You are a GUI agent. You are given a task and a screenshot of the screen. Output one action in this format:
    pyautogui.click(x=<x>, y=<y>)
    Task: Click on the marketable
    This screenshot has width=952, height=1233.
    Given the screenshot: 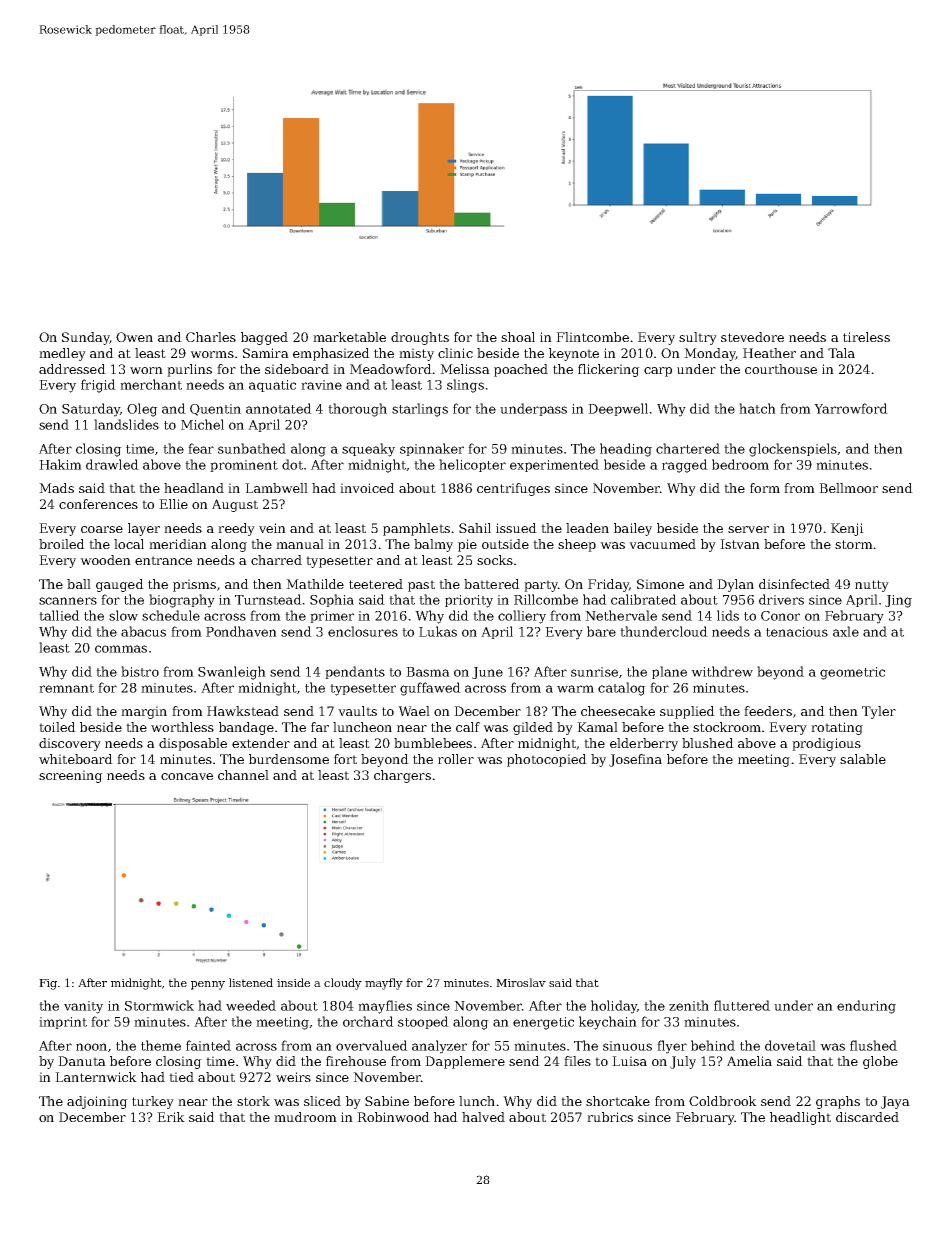 What is the action you would take?
    pyautogui.click(x=349, y=337)
